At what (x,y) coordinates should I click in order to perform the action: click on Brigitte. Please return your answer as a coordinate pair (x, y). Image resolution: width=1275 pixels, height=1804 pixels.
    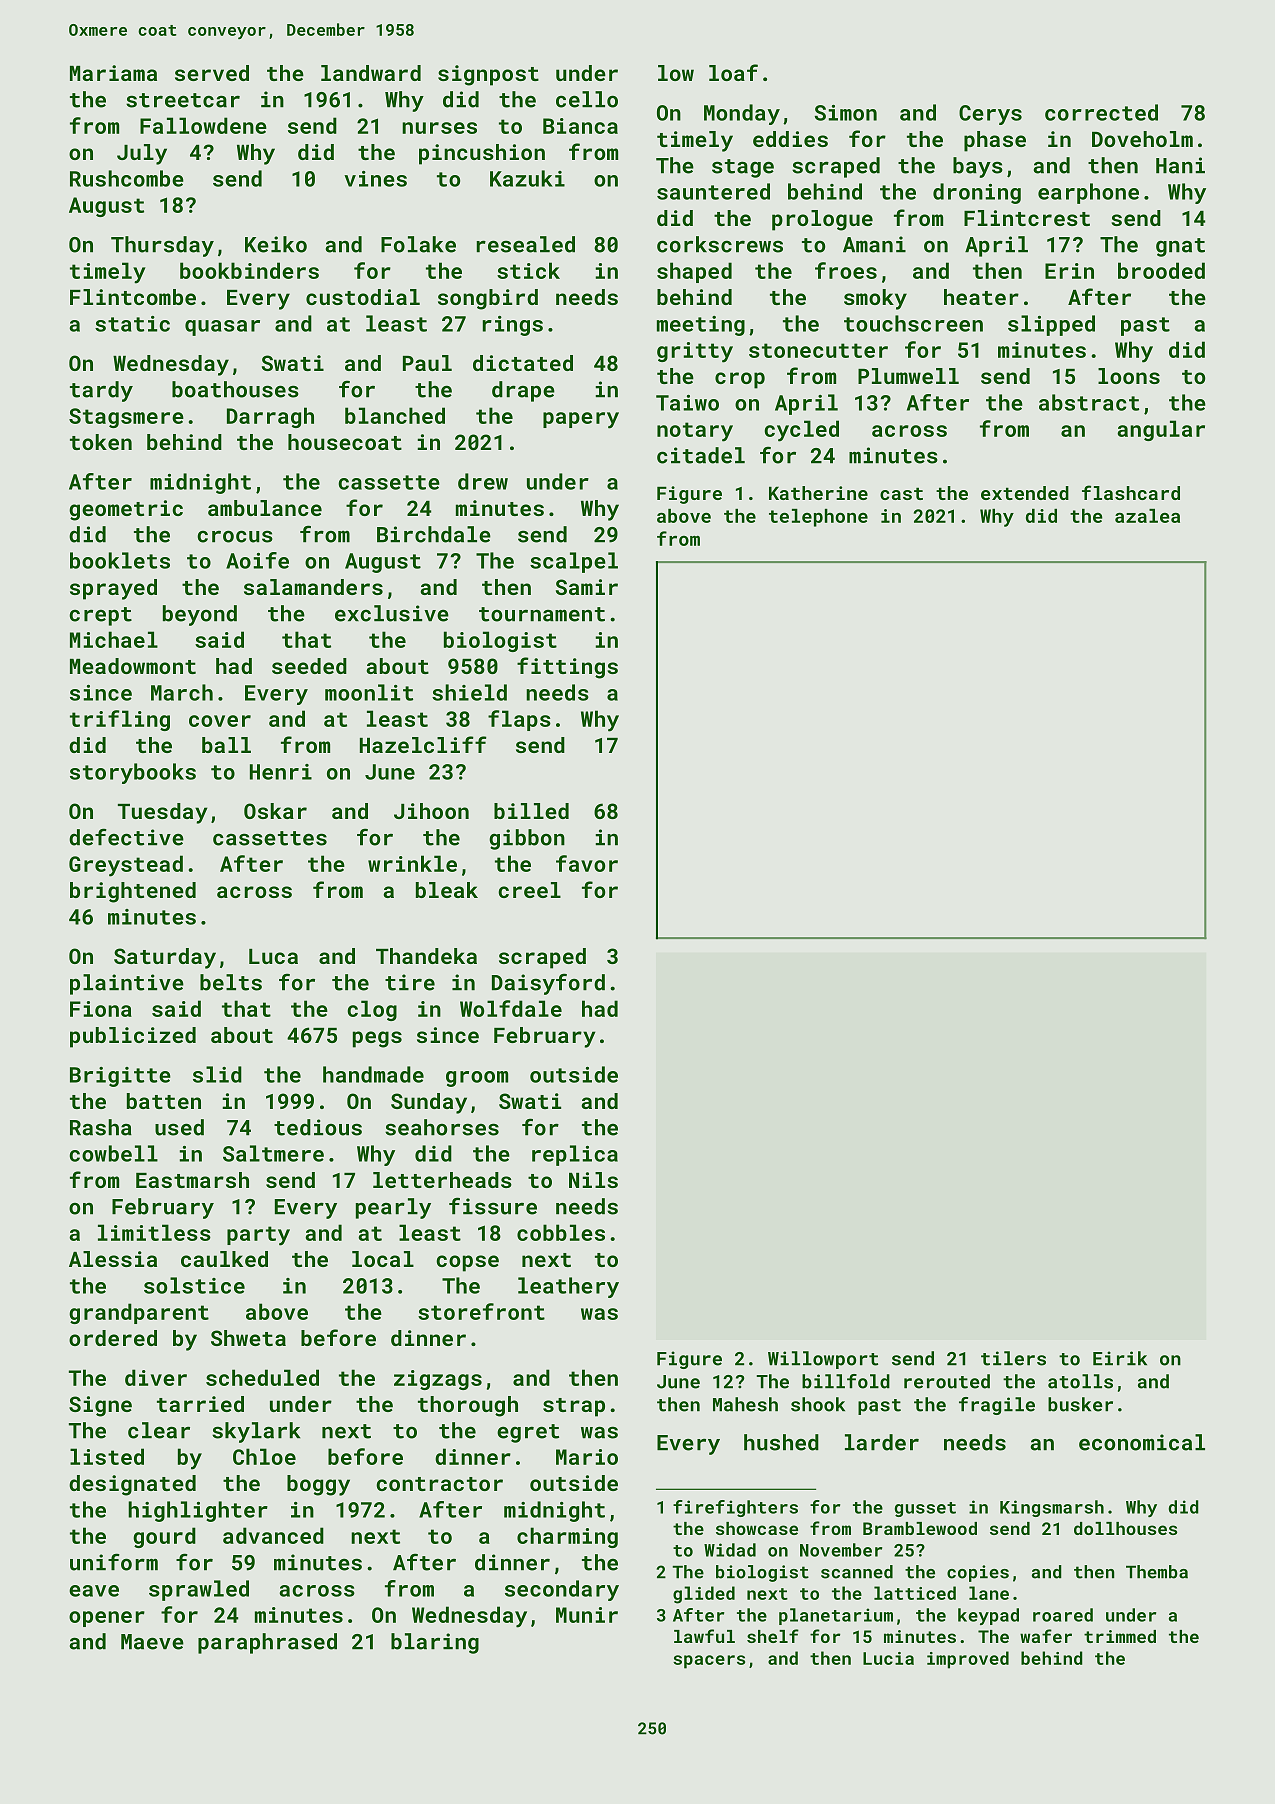
    Looking at the image, I should click on (120, 1077).
